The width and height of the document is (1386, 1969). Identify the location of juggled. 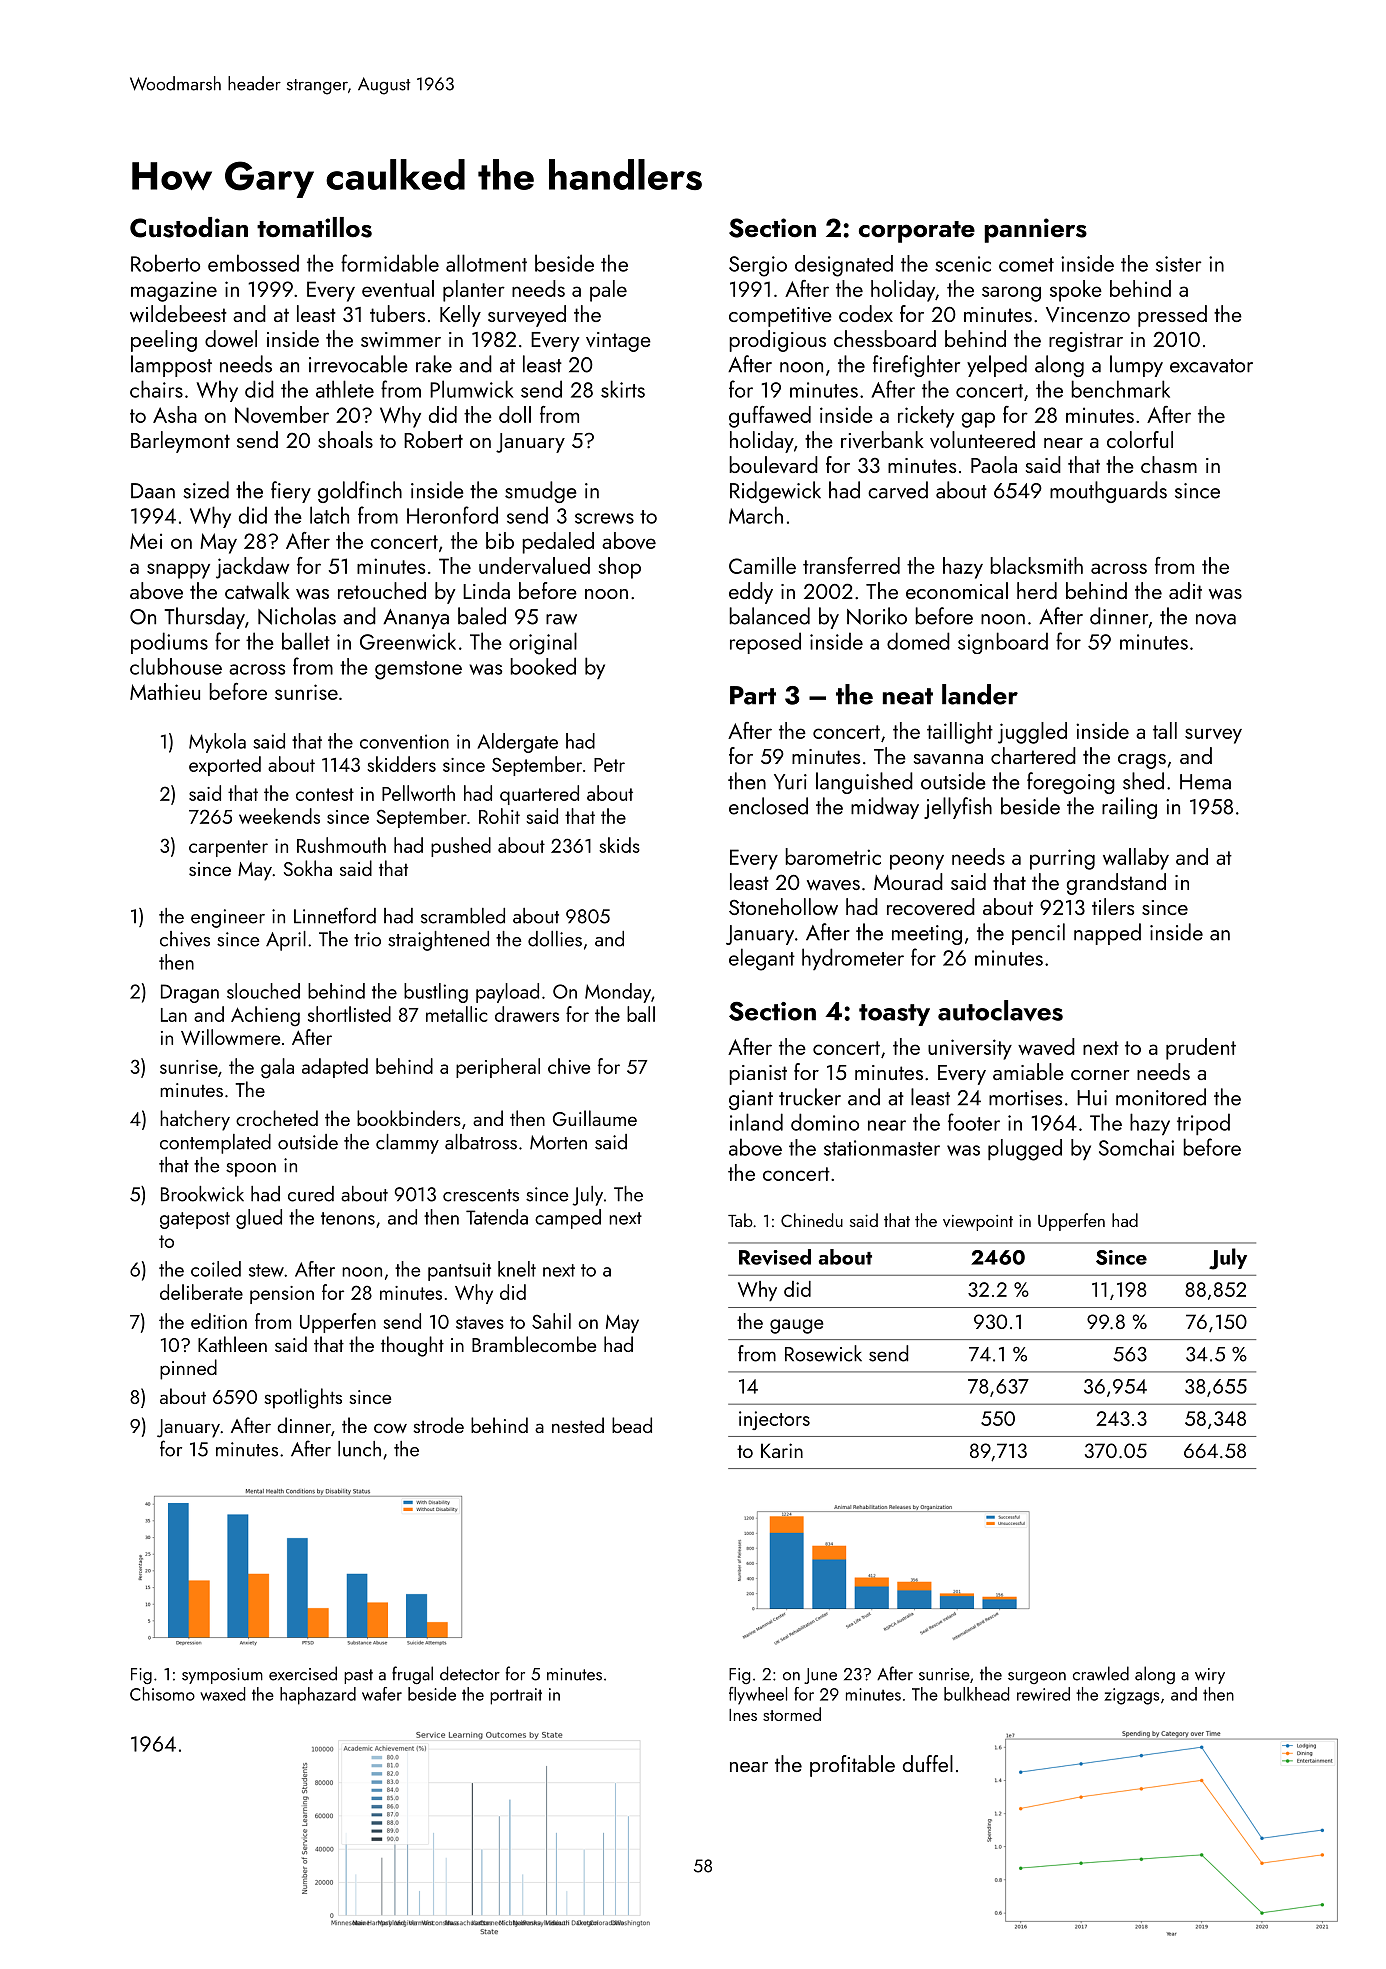
(1032, 733).
